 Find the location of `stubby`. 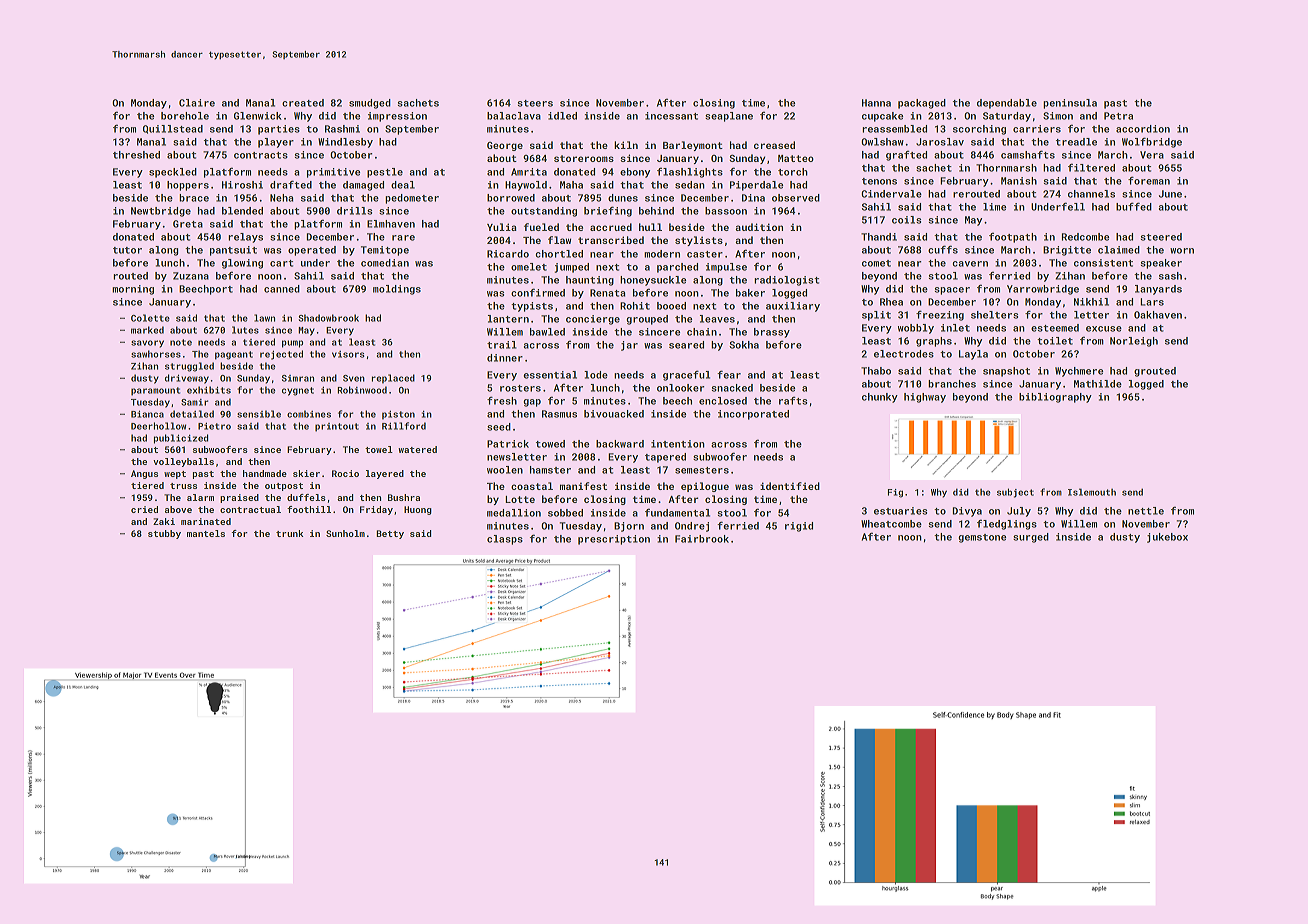

stubby is located at coordinates (164, 534).
